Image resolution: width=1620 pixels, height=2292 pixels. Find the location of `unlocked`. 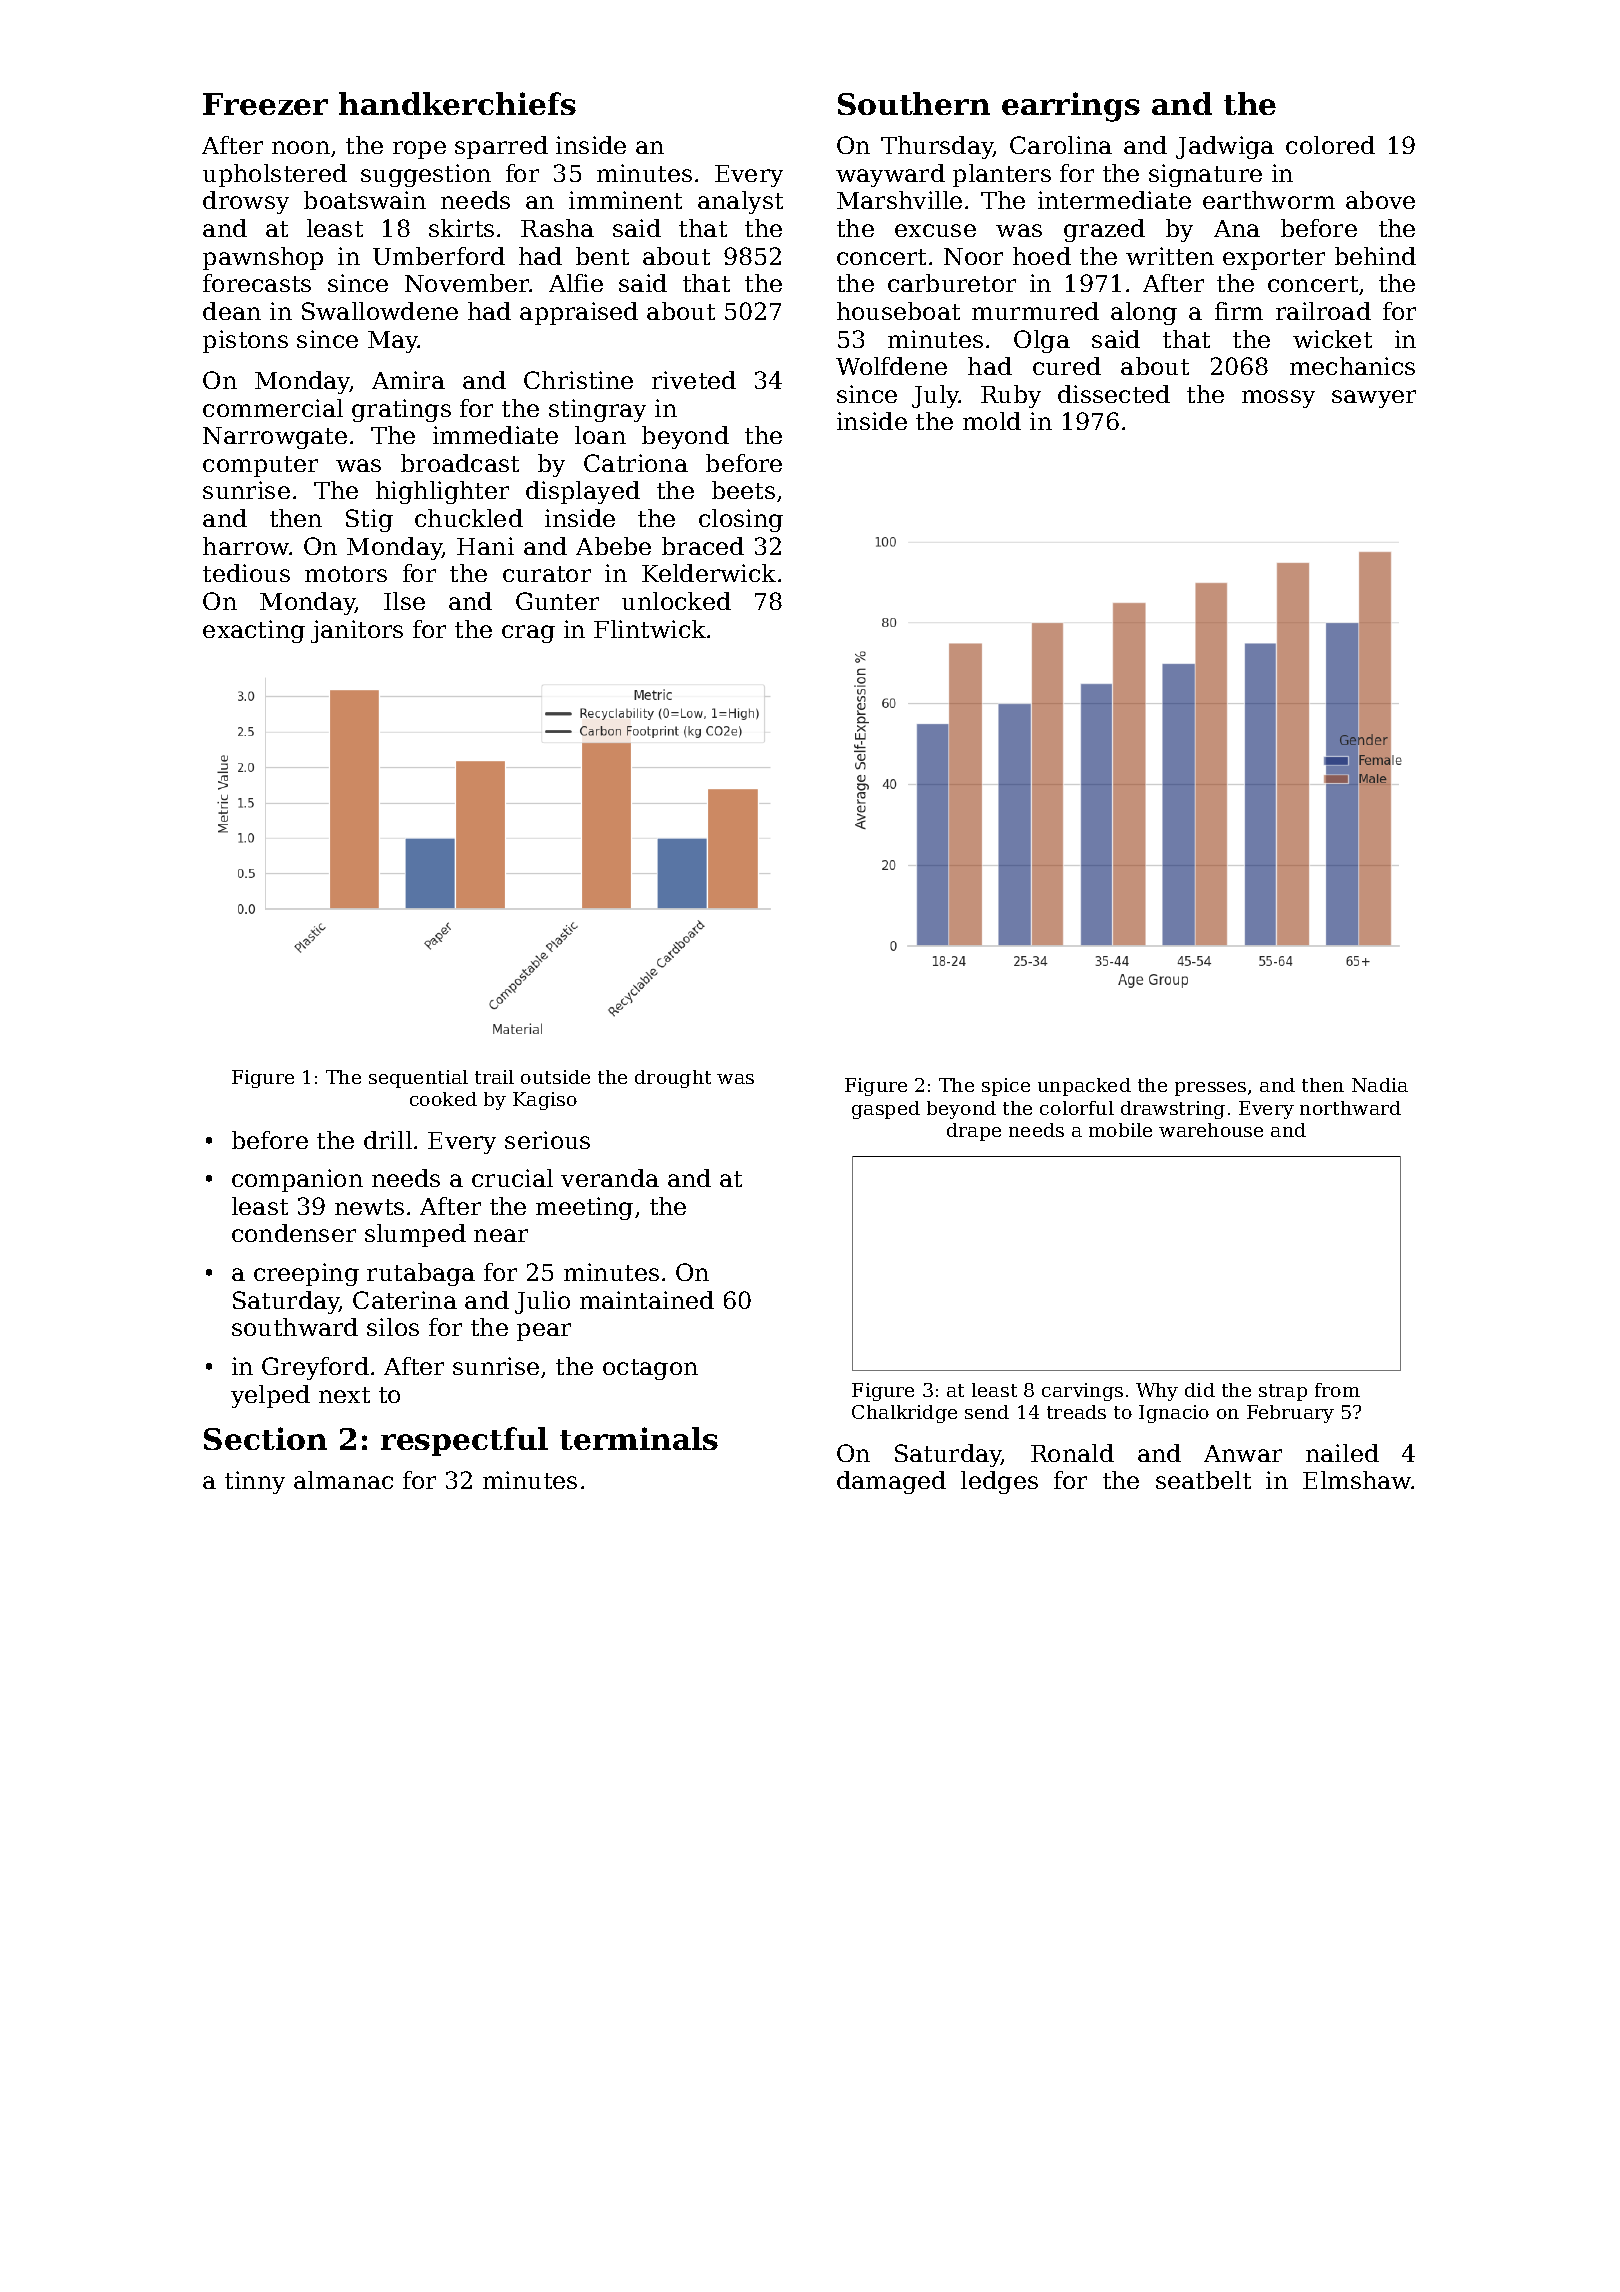

unlocked is located at coordinates (676, 601).
